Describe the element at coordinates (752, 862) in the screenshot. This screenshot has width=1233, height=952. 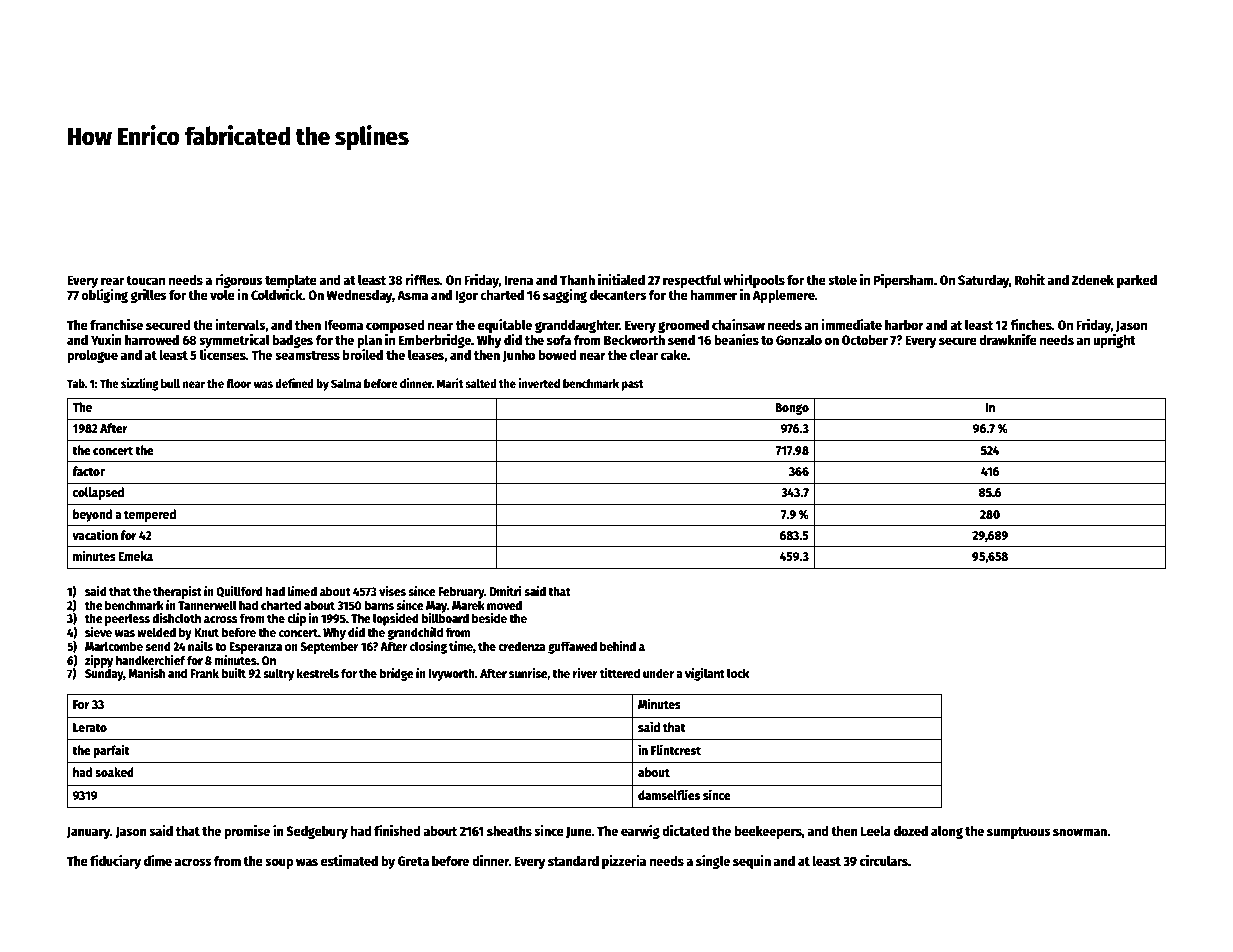
I see `sequin` at that location.
